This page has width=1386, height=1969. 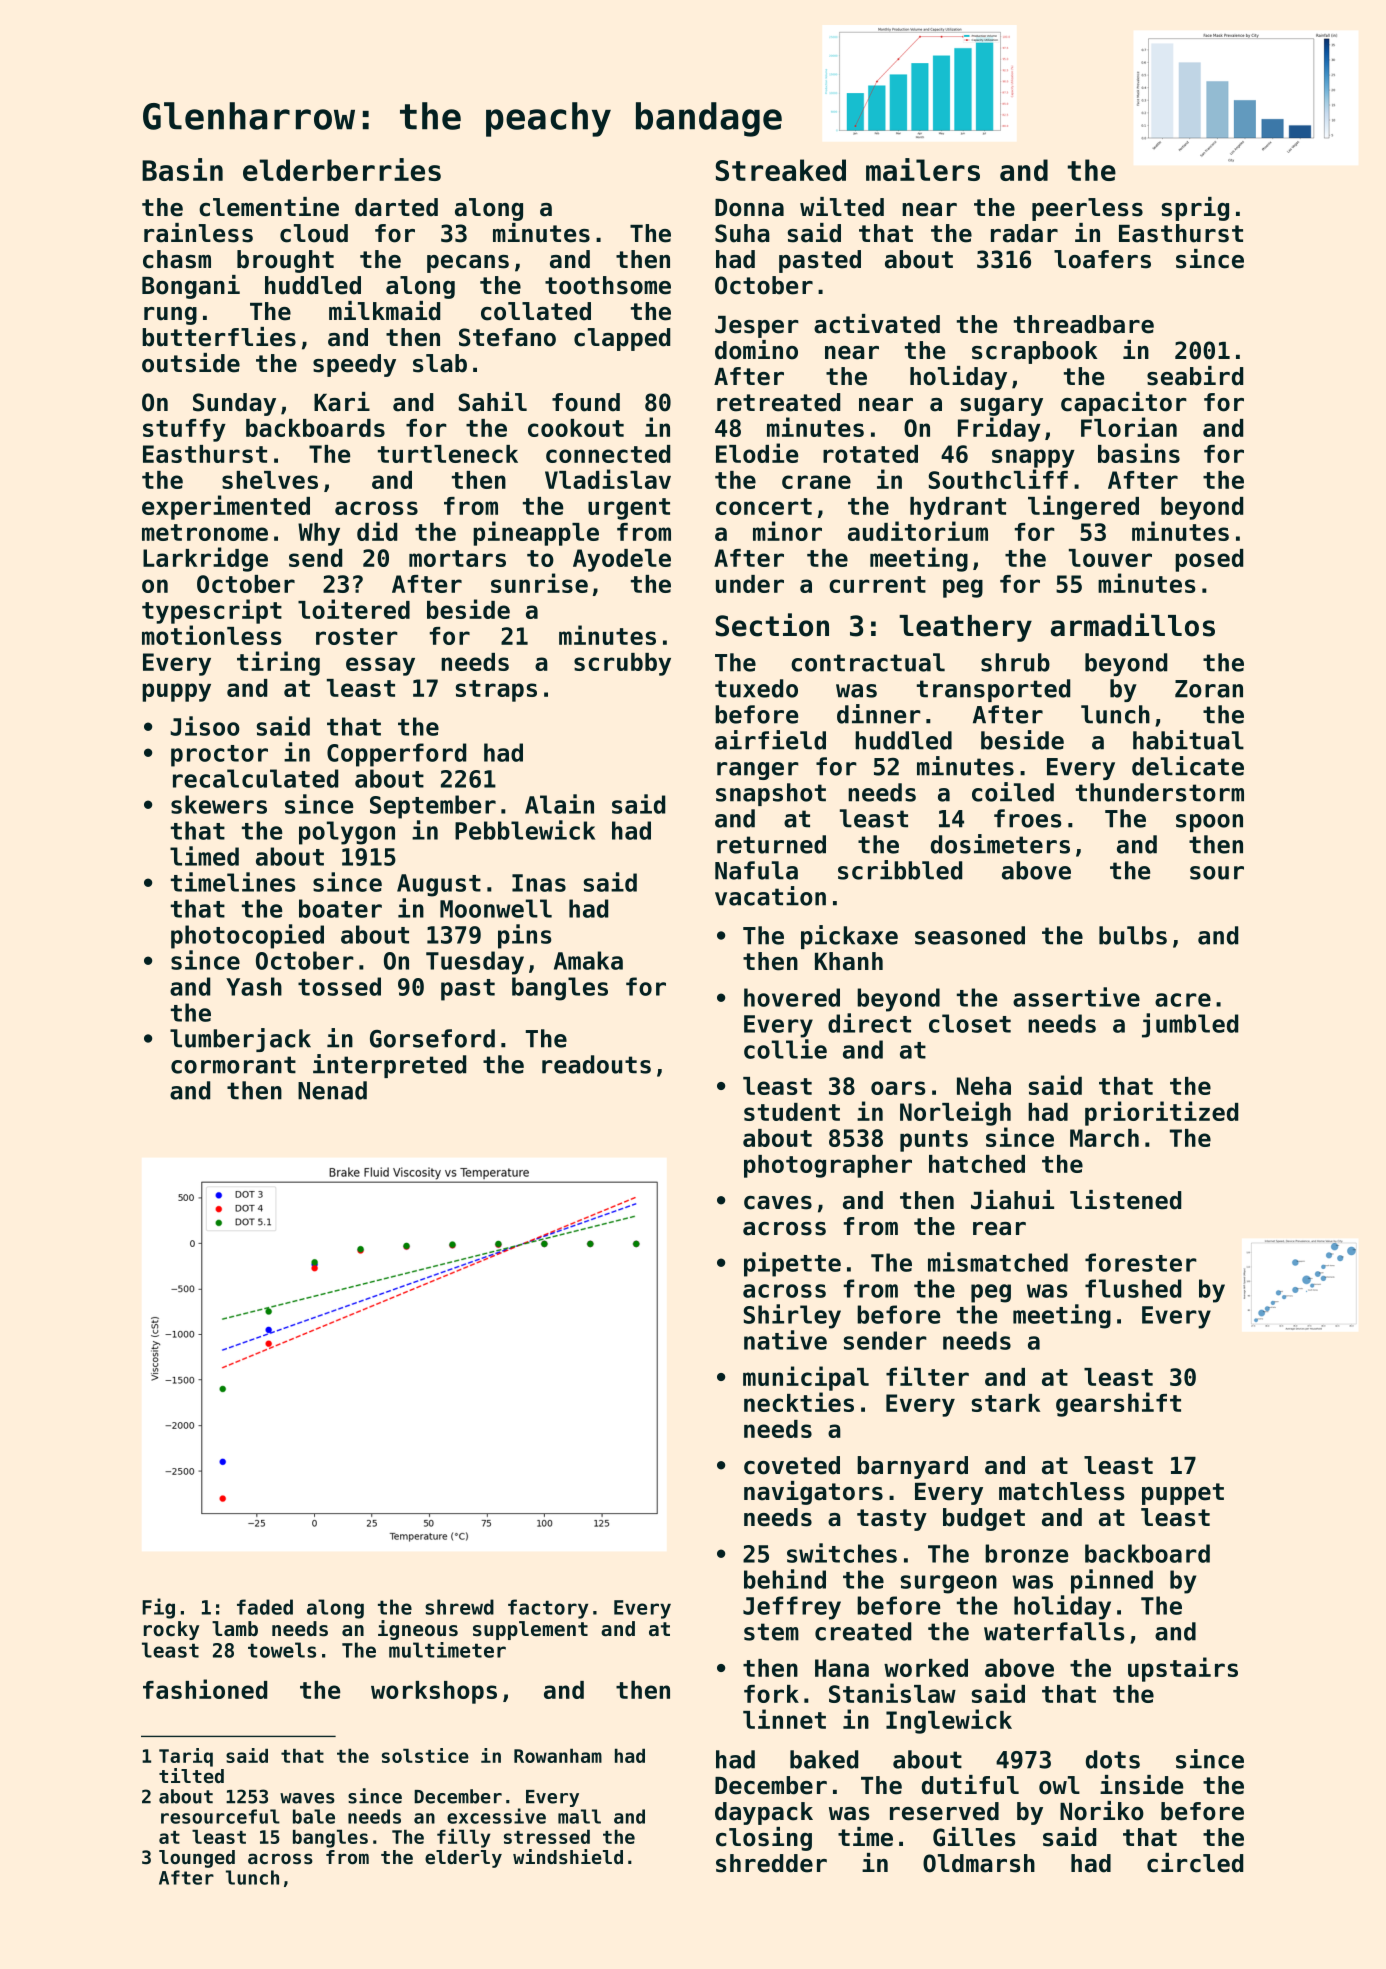 I want to click on forester, so click(x=1141, y=1262).
